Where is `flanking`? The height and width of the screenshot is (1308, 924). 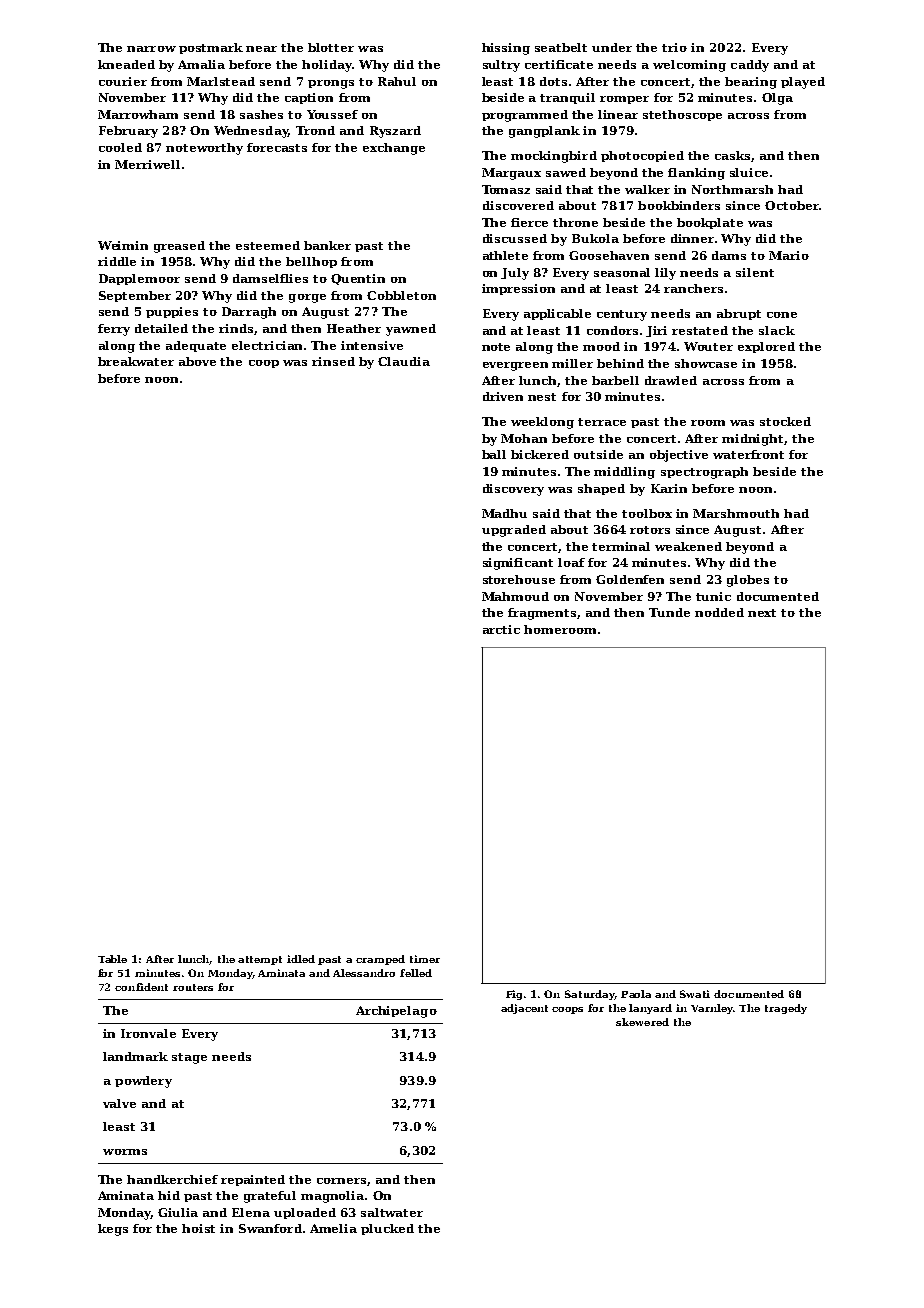
flanking is located at coordinates (696, 174).
